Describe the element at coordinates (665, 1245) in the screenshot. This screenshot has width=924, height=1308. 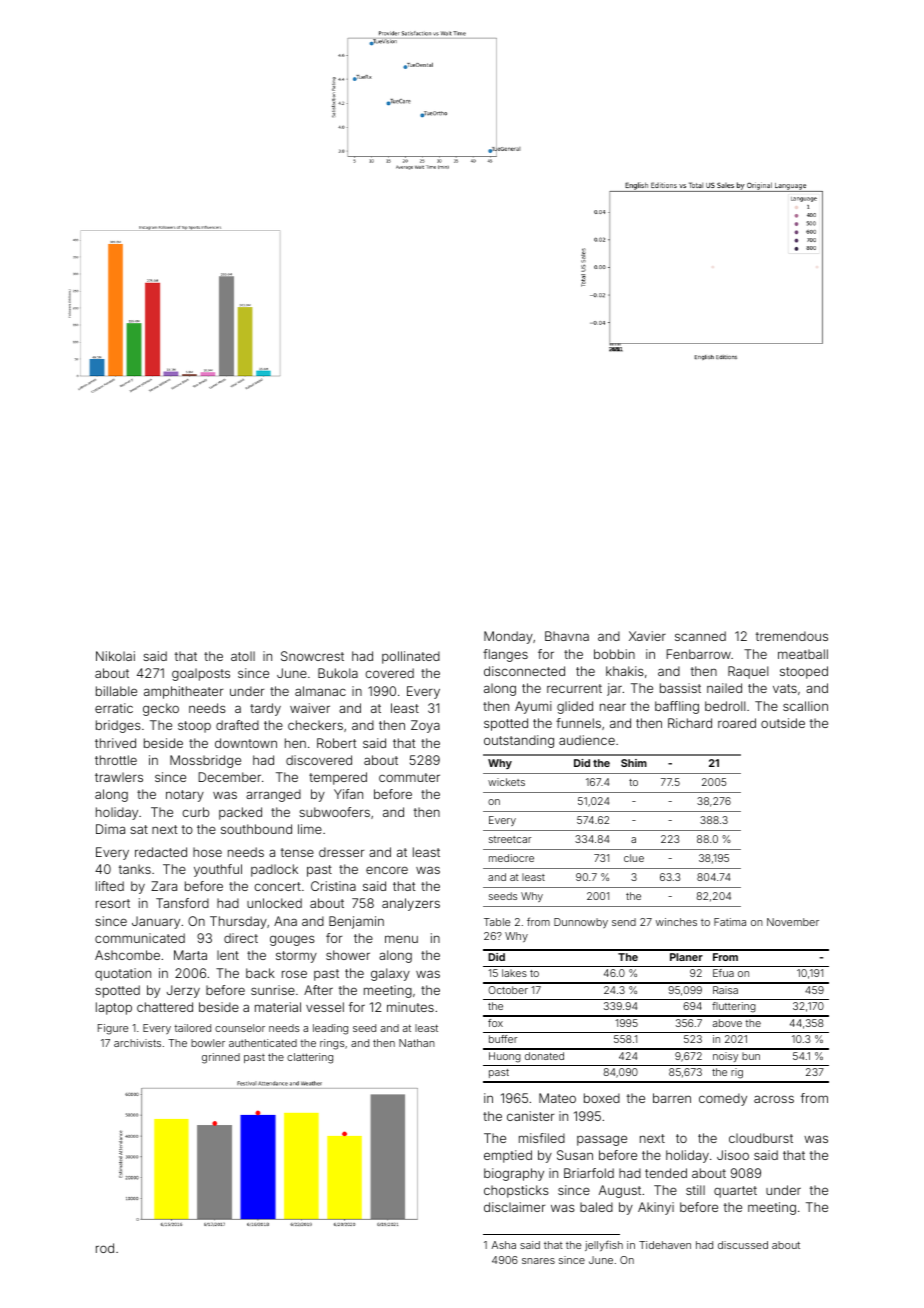
I see `Tidehaven` at that location.
